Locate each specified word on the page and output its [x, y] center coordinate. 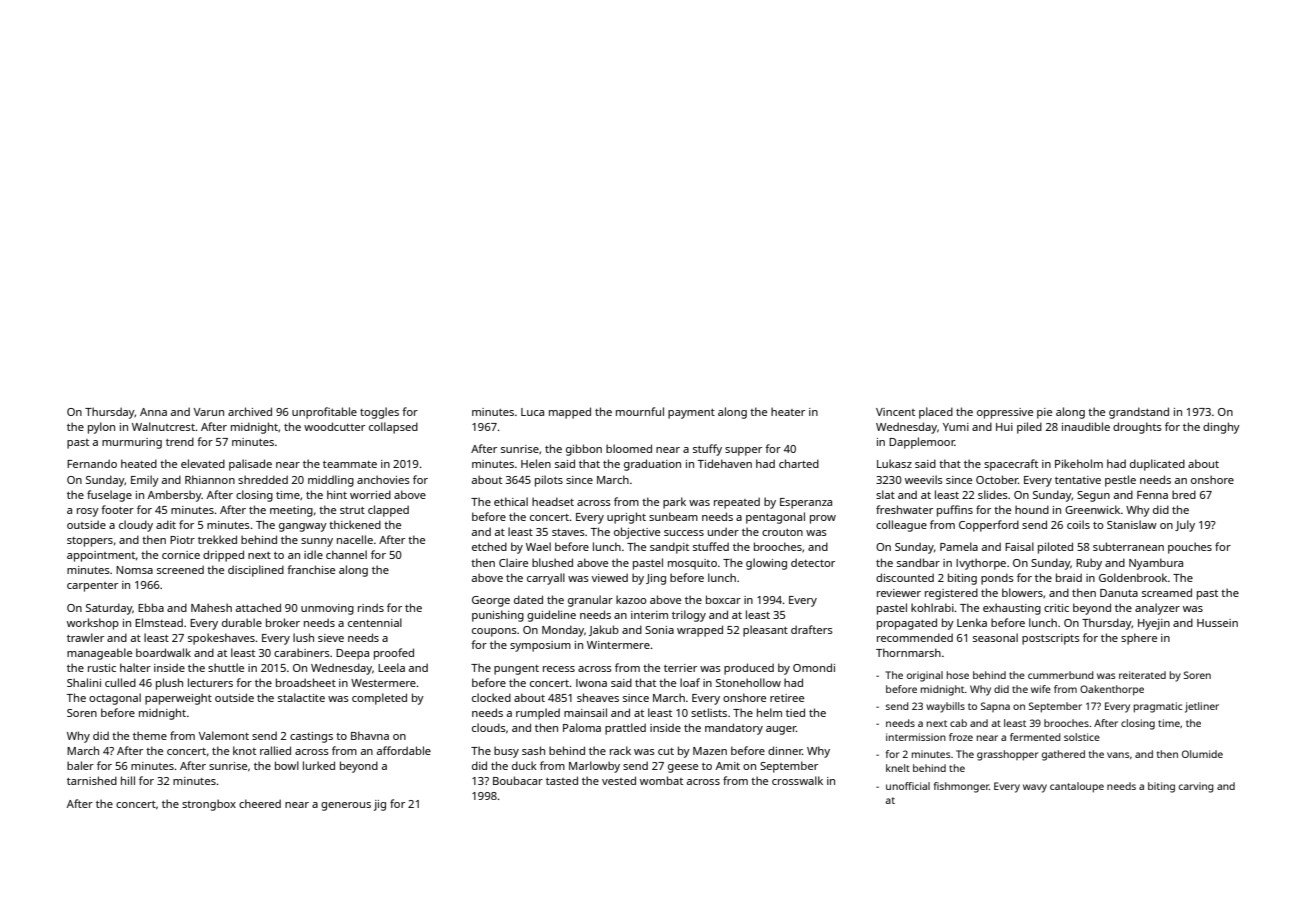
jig [380, 805]
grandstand [1139, 413]
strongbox [209, 805]
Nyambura [1156, 564]
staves [568, 532]
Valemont [224, 735]
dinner [785, 750]
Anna [153, 412]
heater [788, 411]
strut [352, 510]
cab [958, 723]
